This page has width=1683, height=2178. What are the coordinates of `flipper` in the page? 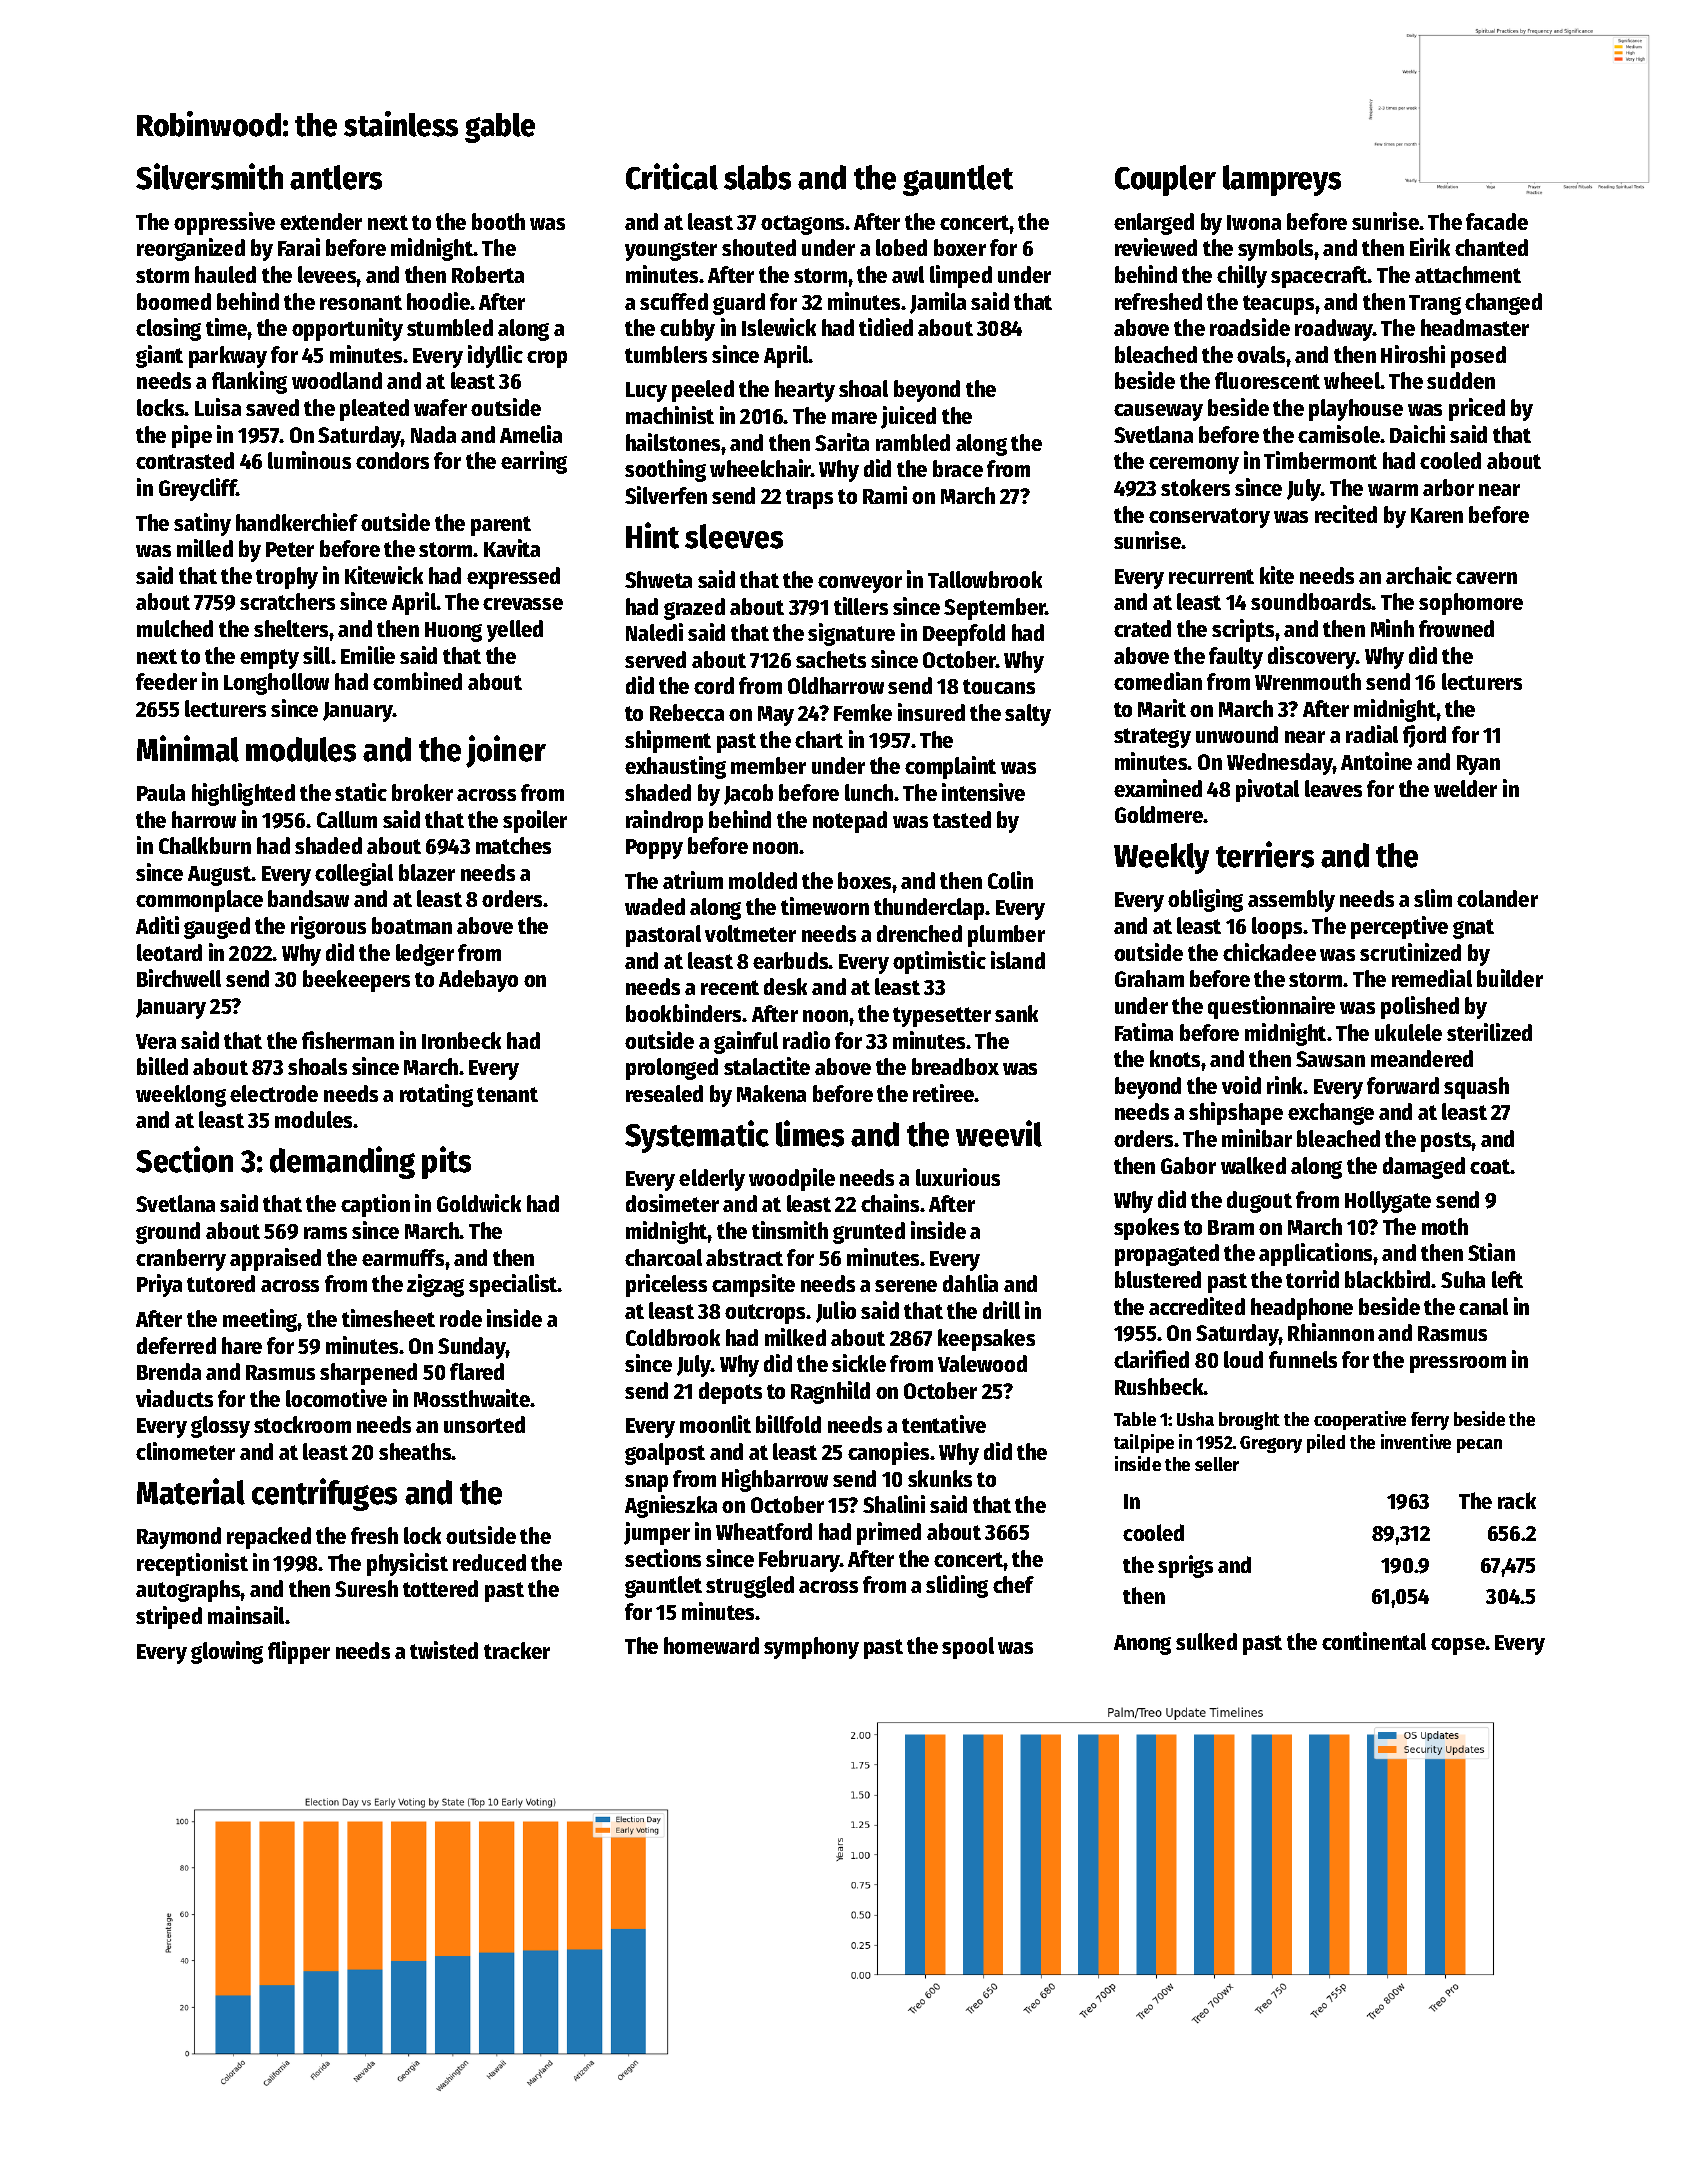 It's located at (299, 1652).
